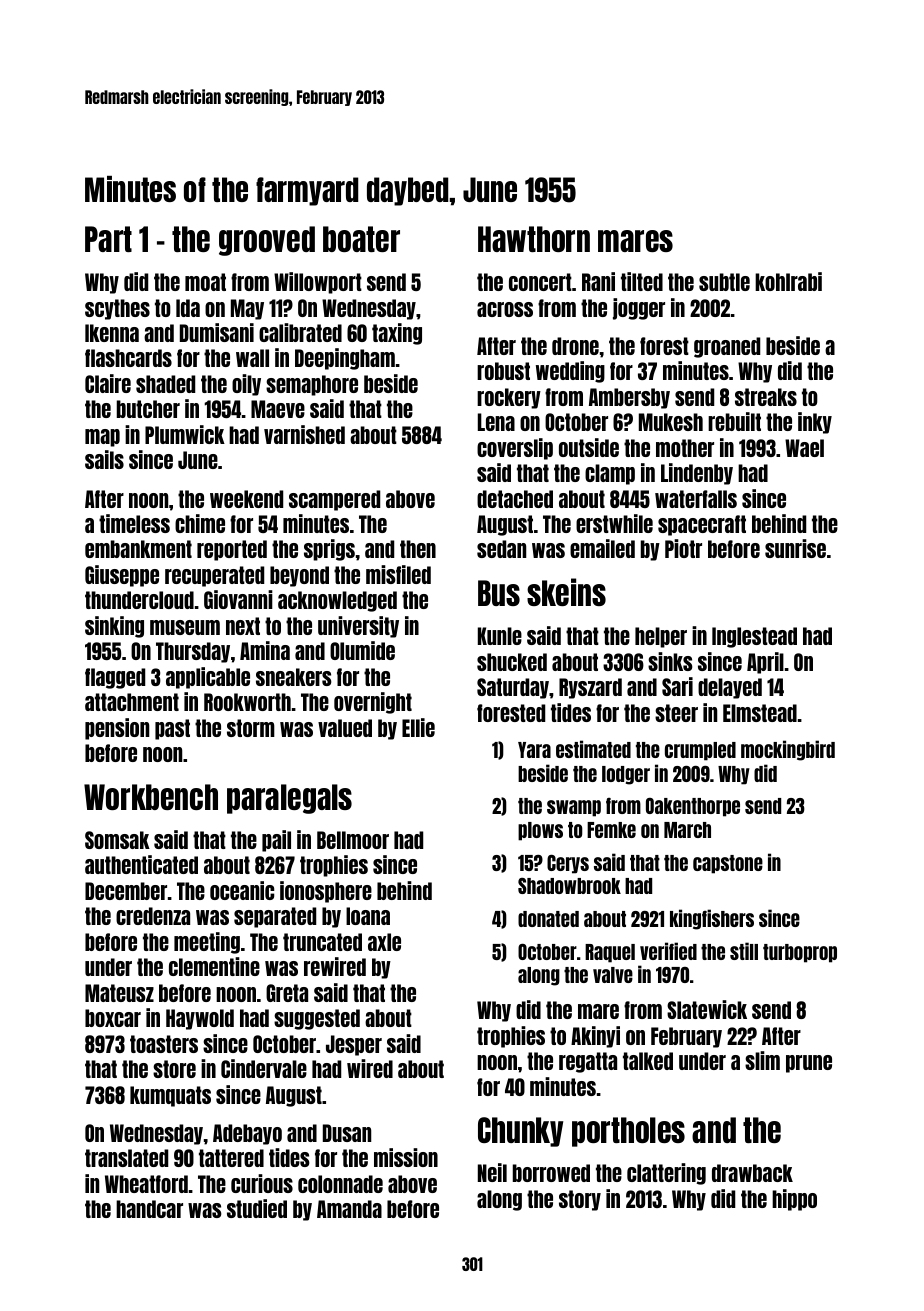 The image size is (924, 1311). Describe the element at coordinates (115, 678) in the screenshot. I see `flagged` at that location.
